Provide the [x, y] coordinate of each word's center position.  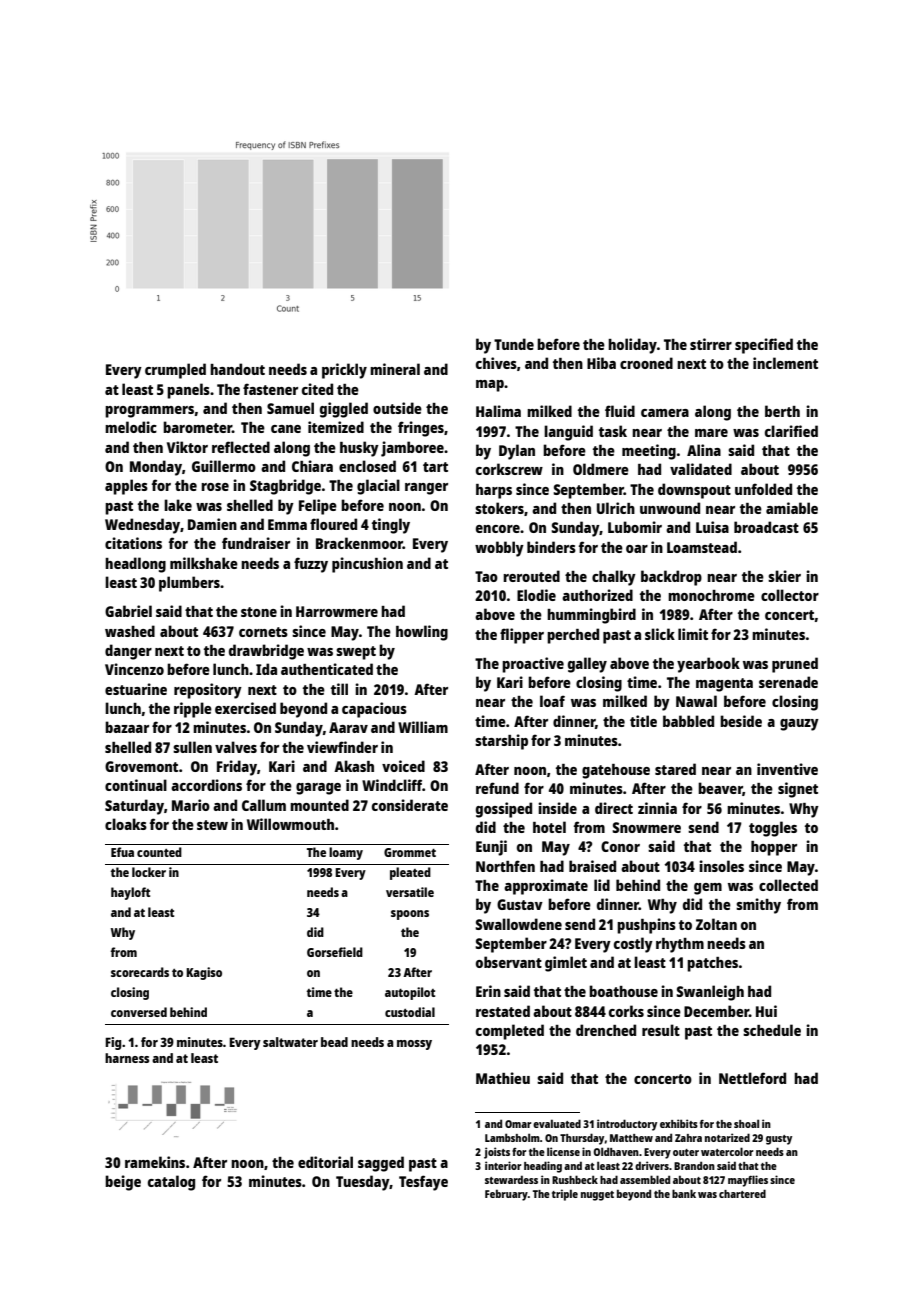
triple [565, 1195]
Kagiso [204, 973]
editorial [325, 1162]
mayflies [748, 1181]
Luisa [712, 527]
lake [178, 505]
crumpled [175, 371]
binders [551, 547]
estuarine [136, 689]
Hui [766, 1011]
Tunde [514, 344]
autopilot [410, 993]
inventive [787, 769]
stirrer [711, 344]
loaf [552, 701]
